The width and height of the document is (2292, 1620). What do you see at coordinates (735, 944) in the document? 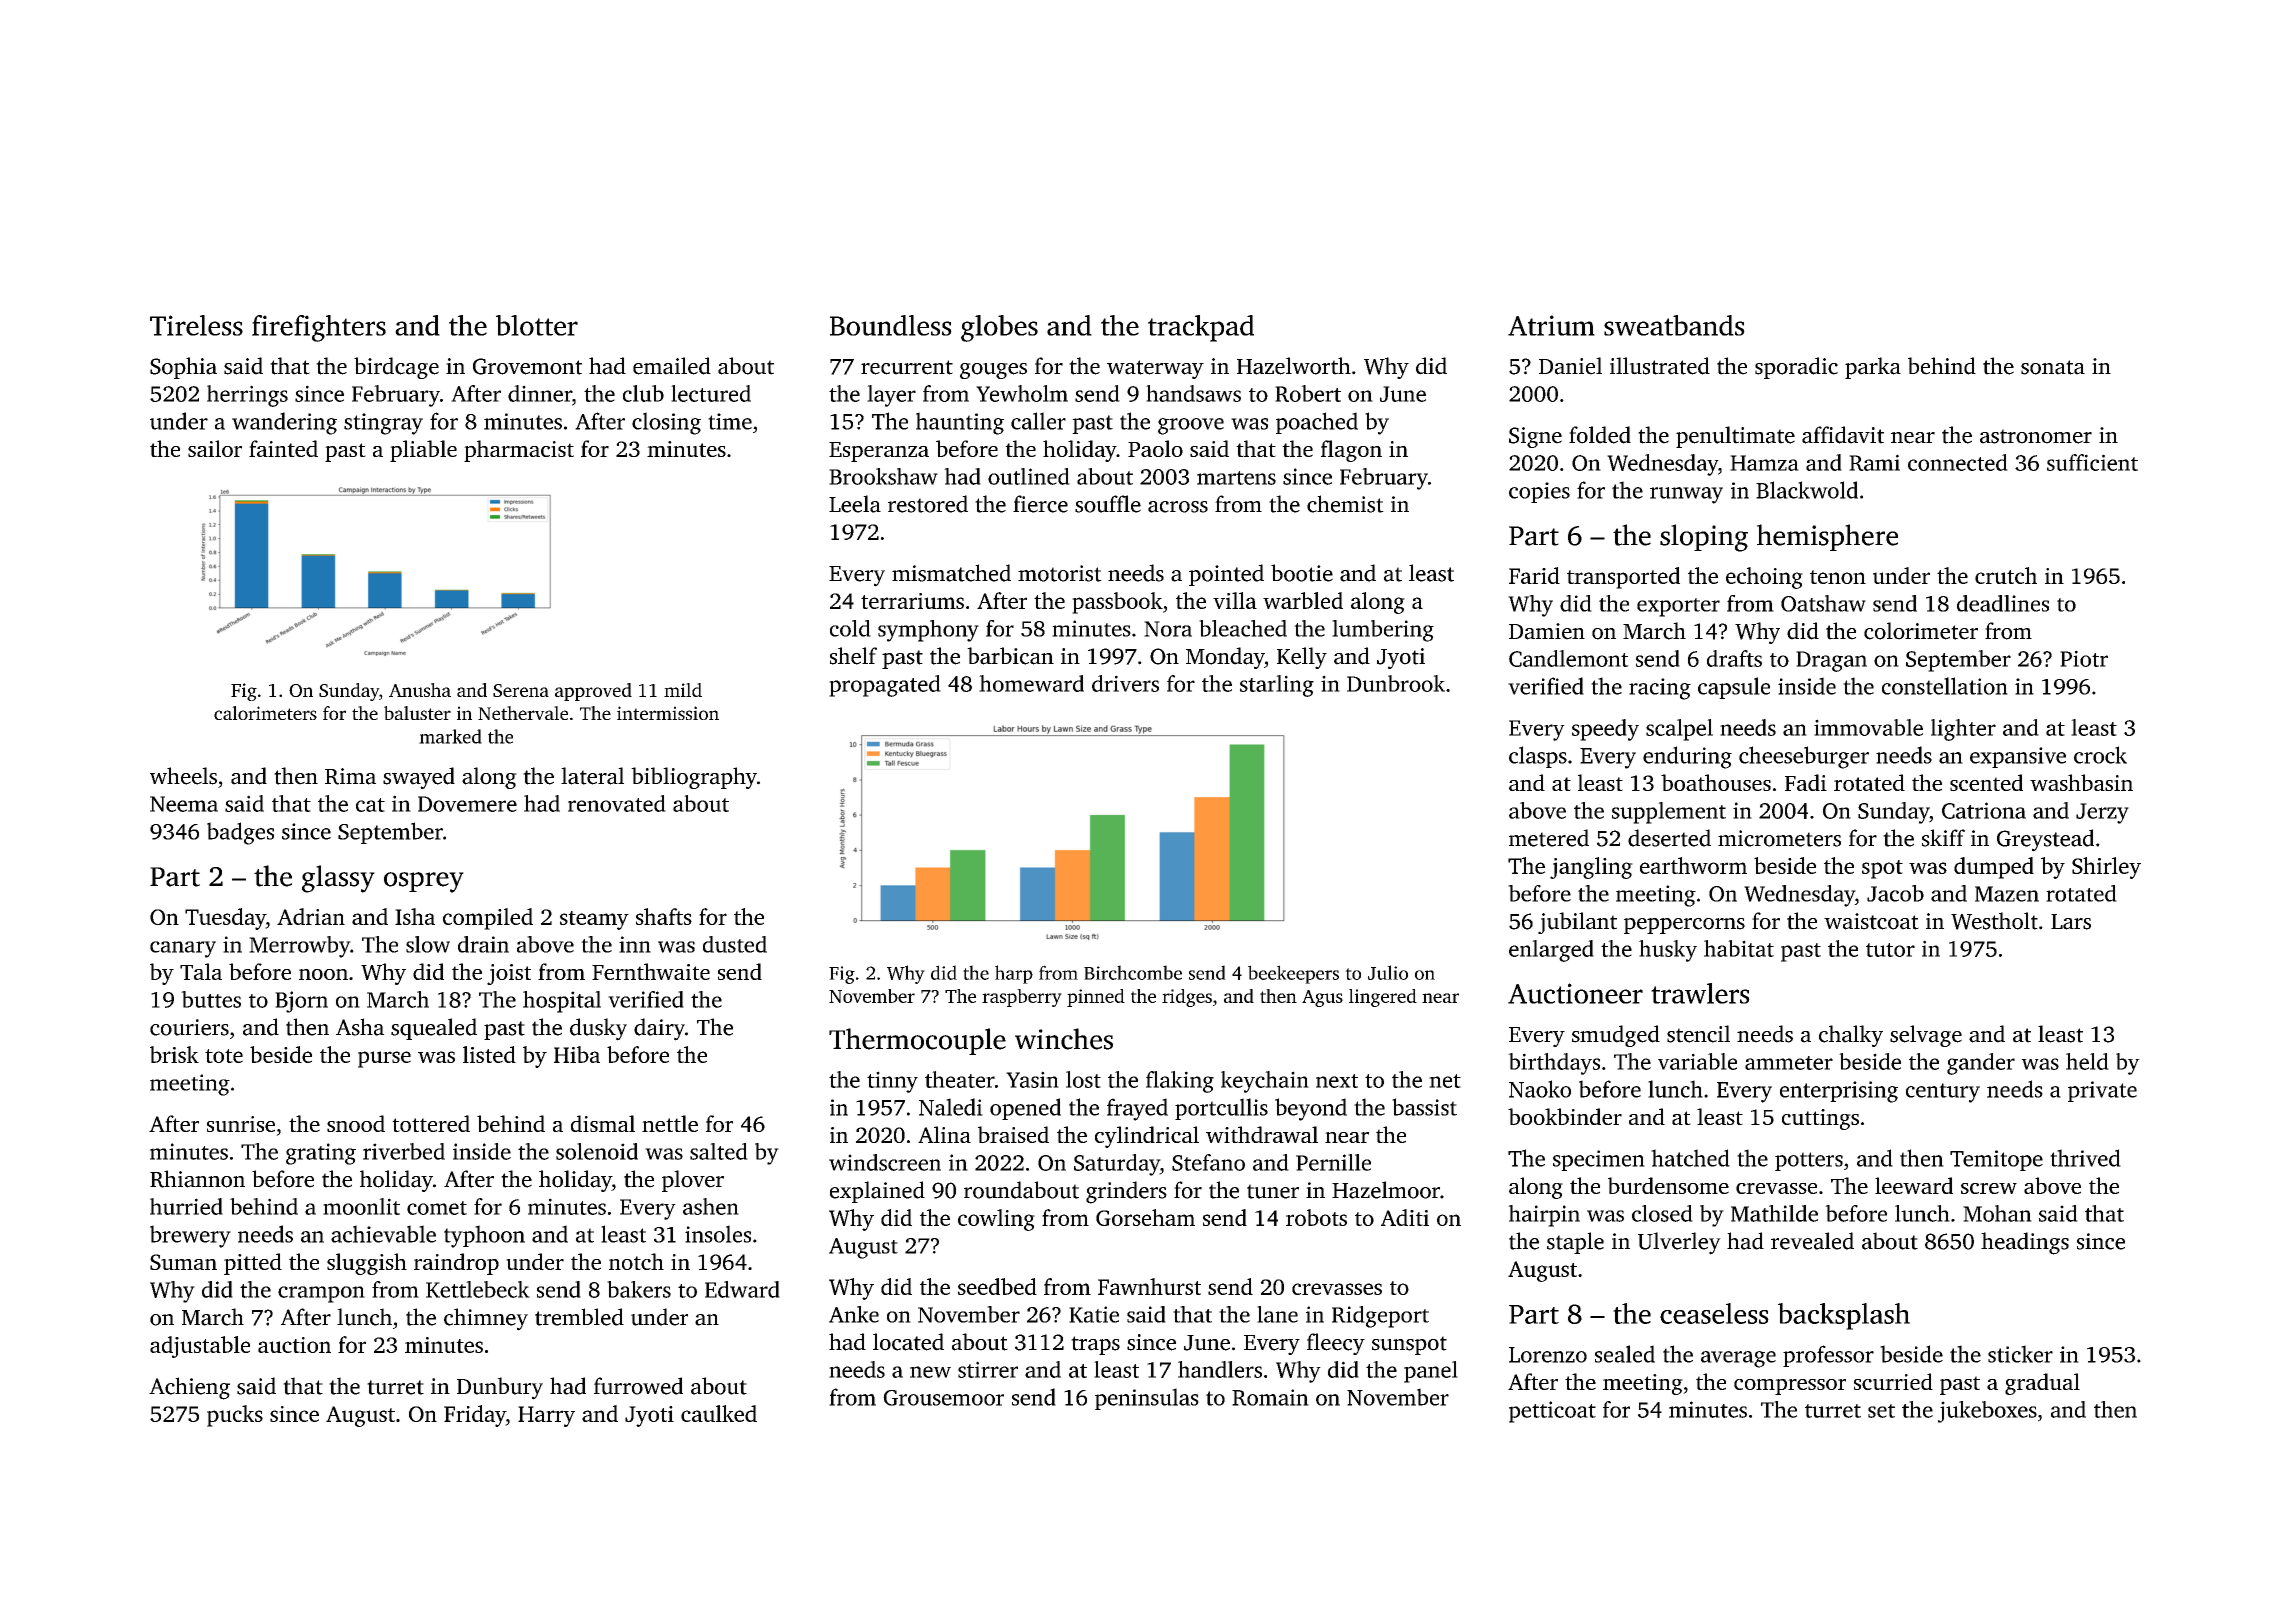
I see `dusted` at bounding box center [735, 944].
